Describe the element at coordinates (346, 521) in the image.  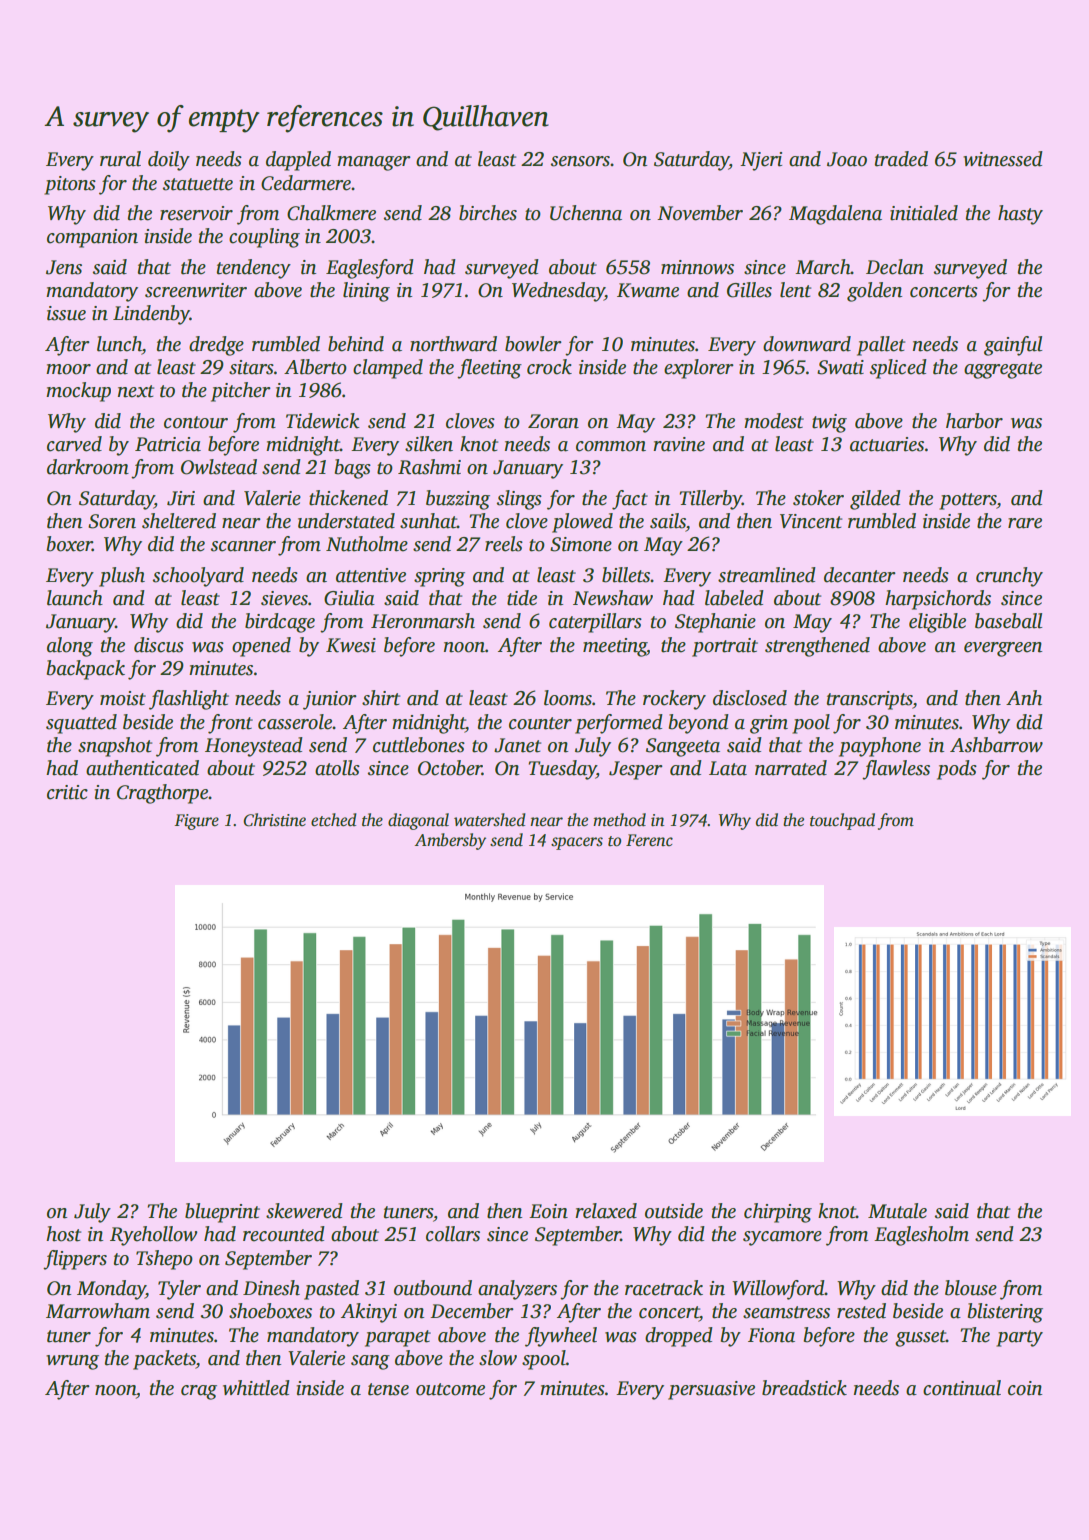
I see `understated` at that location.
